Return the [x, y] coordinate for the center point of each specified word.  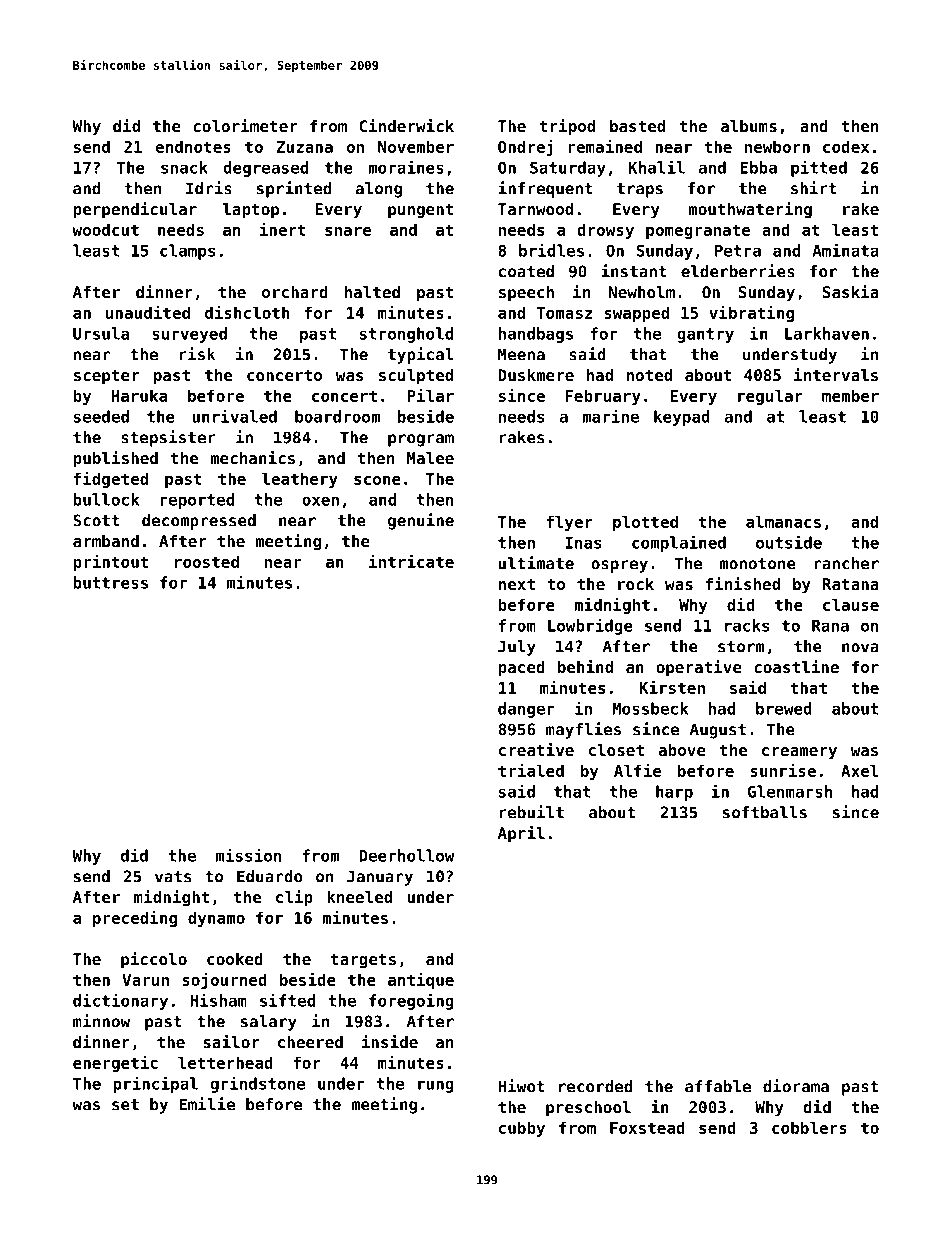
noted [649, 375]
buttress [110, 582]
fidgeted [111, 480]
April [521, 834]
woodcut [106, 229]
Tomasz [564, 313]
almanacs [783, 521]
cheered [310, 1042]
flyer [569, 523]
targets [363, 961]
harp [674, 793]
